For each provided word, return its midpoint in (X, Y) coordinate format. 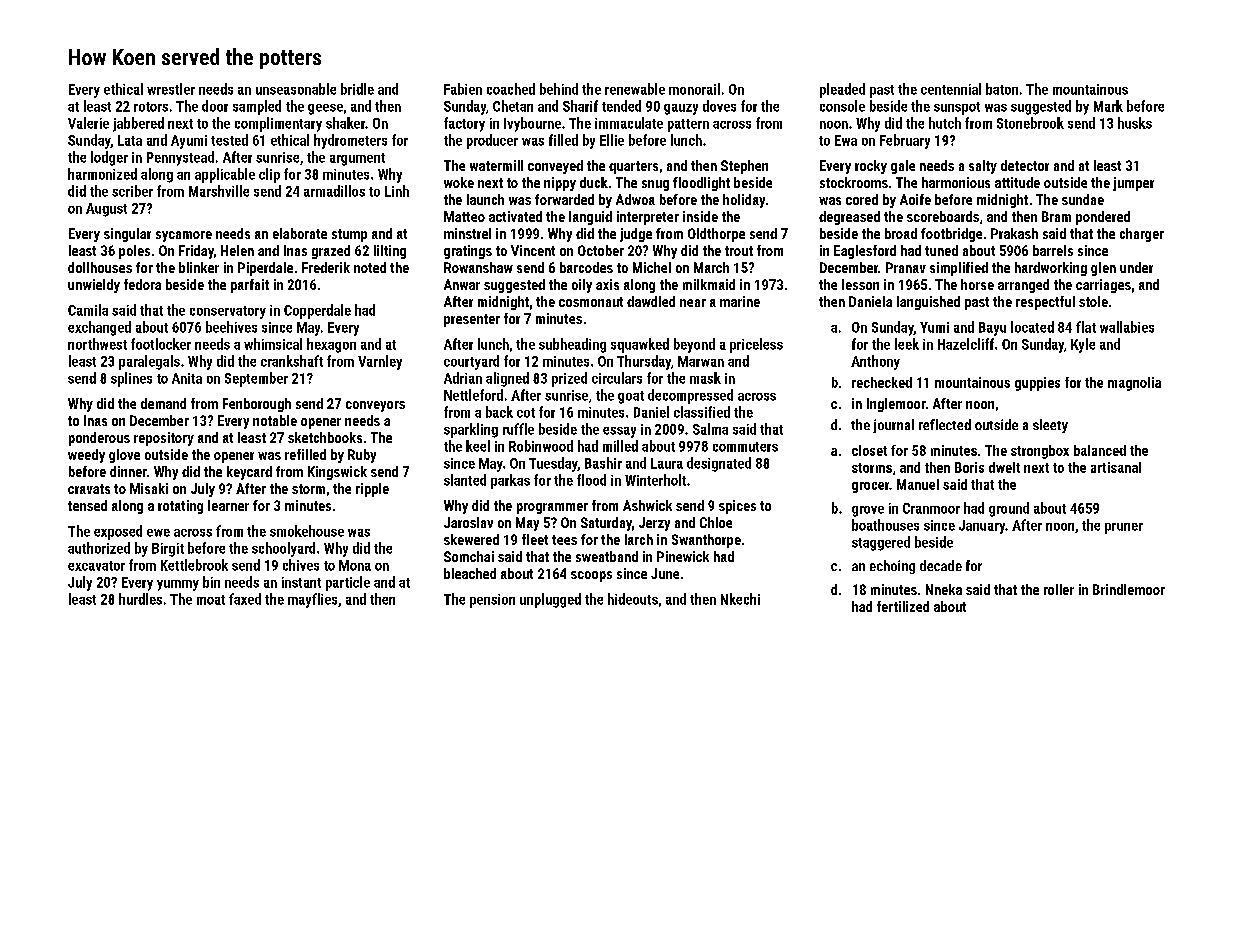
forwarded (564, 199)
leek (907, 344)
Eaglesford (865, 252)
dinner (128, 471)
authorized (99, 548)
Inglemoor (896, 405)
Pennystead (180, 158)
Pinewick (683, 556)
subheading (572, 345)
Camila (88, 310)
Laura (667, 463)
